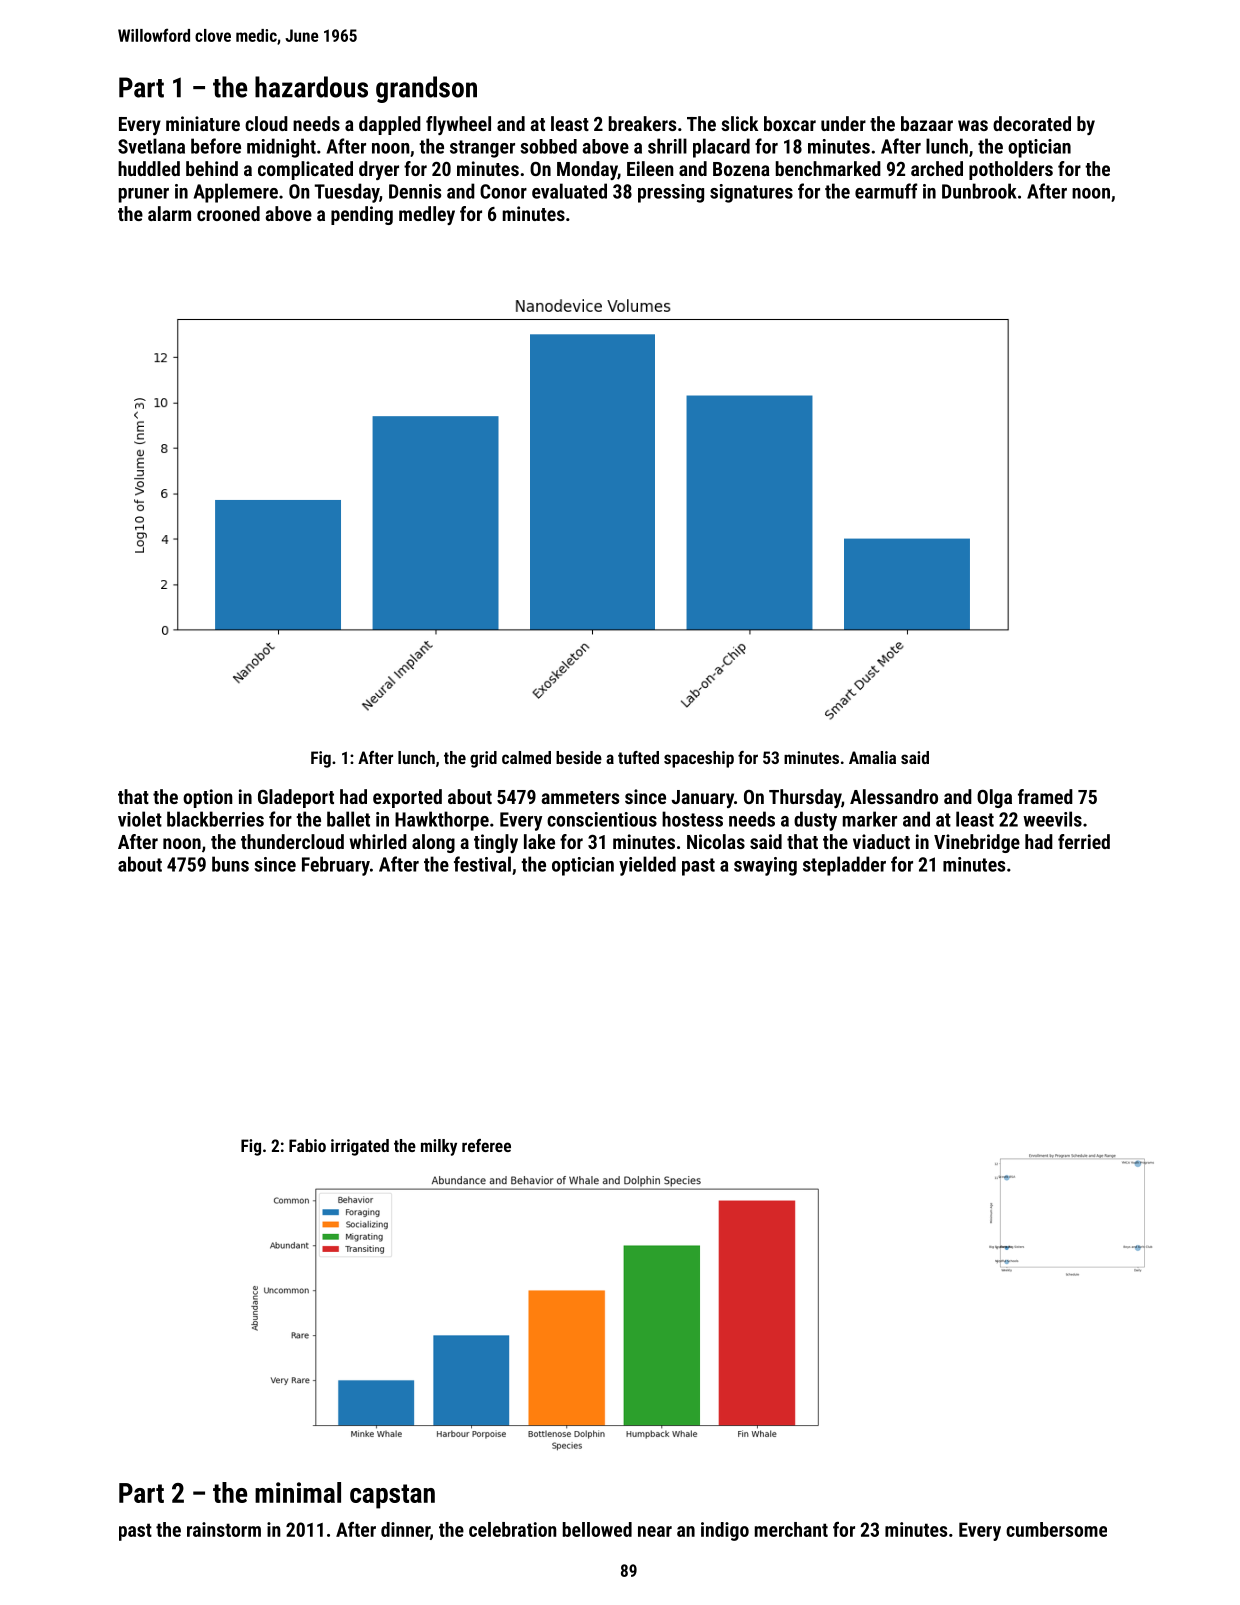 This screenshot has height=1605, width=1240. Describe the element at coordinates (699, 759) in the screenshot. I see `spaceship` at that location.
